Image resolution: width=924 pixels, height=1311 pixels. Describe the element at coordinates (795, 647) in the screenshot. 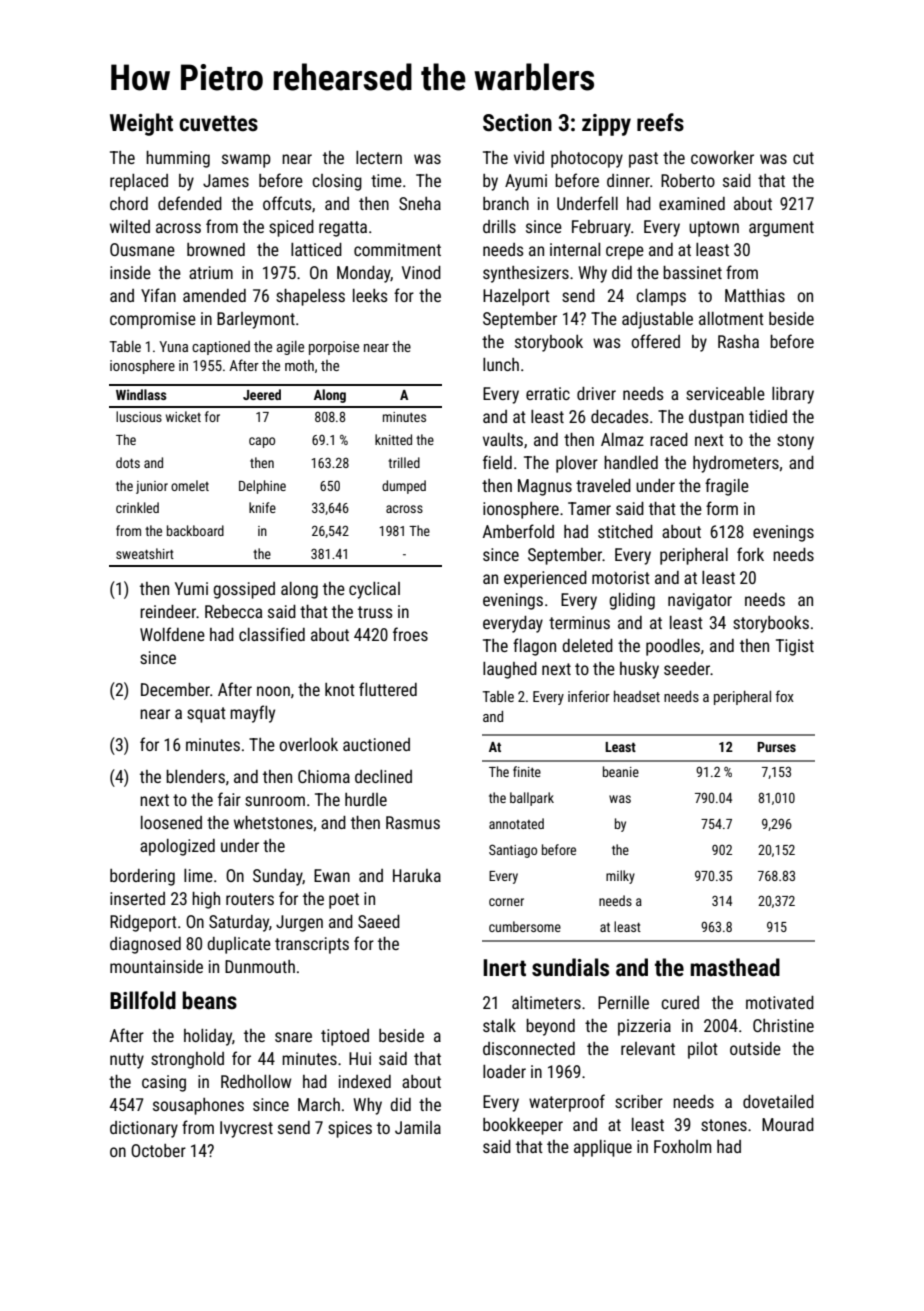

I see `Tigist` at that location.
